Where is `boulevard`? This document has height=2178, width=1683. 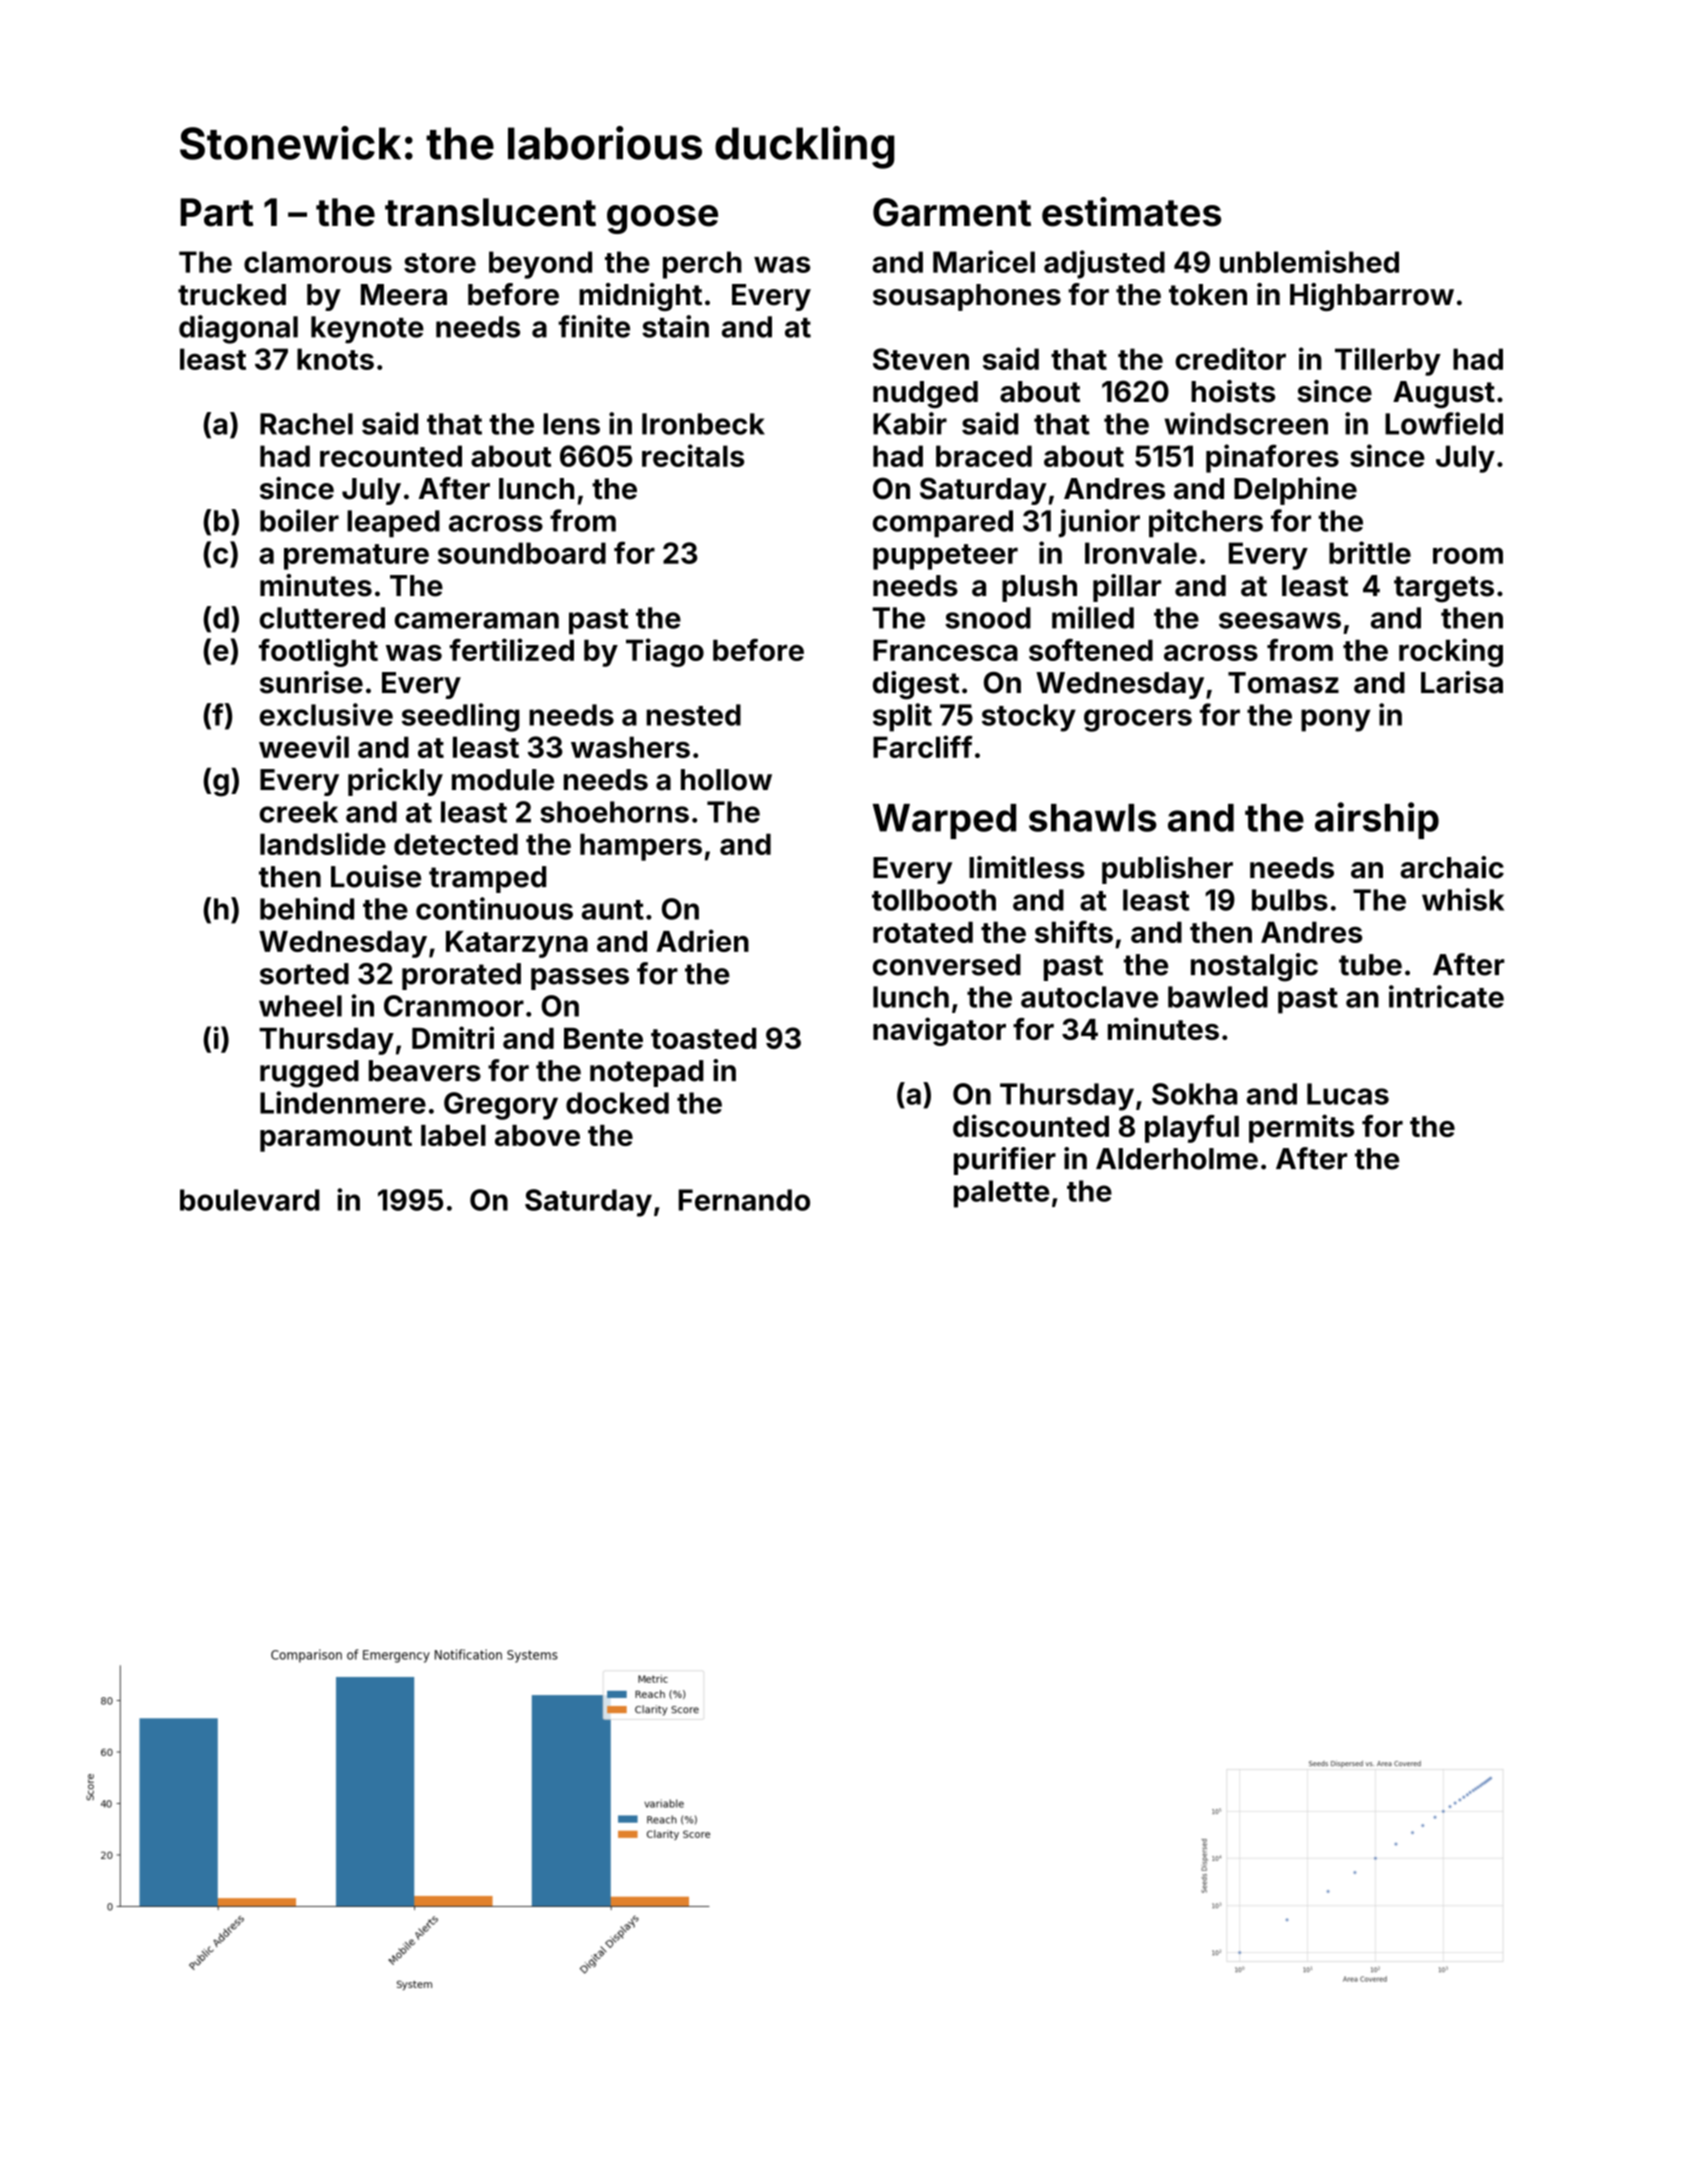 boulevard is located at coordinates (250, 1200).
